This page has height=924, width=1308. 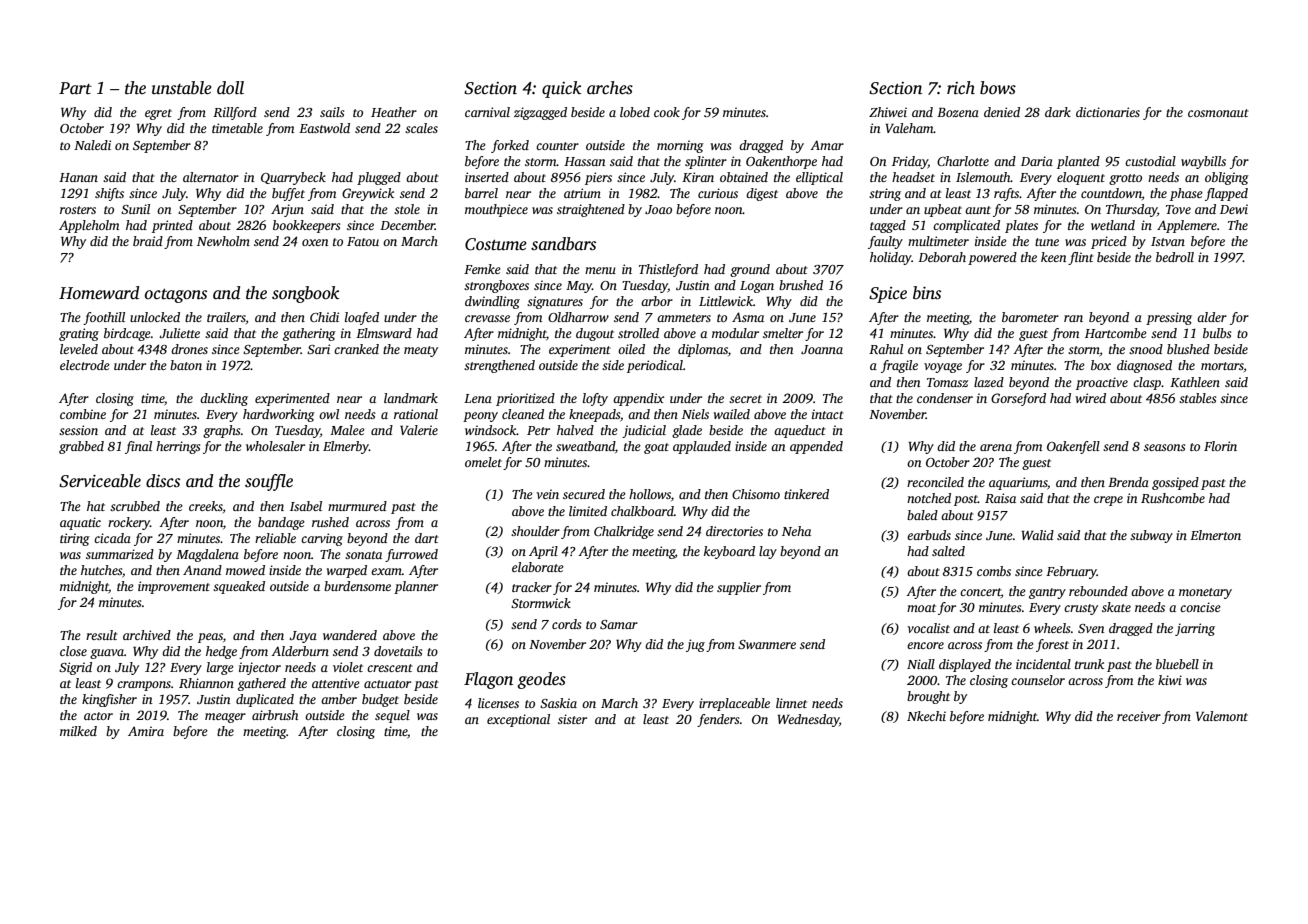 I want to click on bedroll, so click(x=1175, y=257).
